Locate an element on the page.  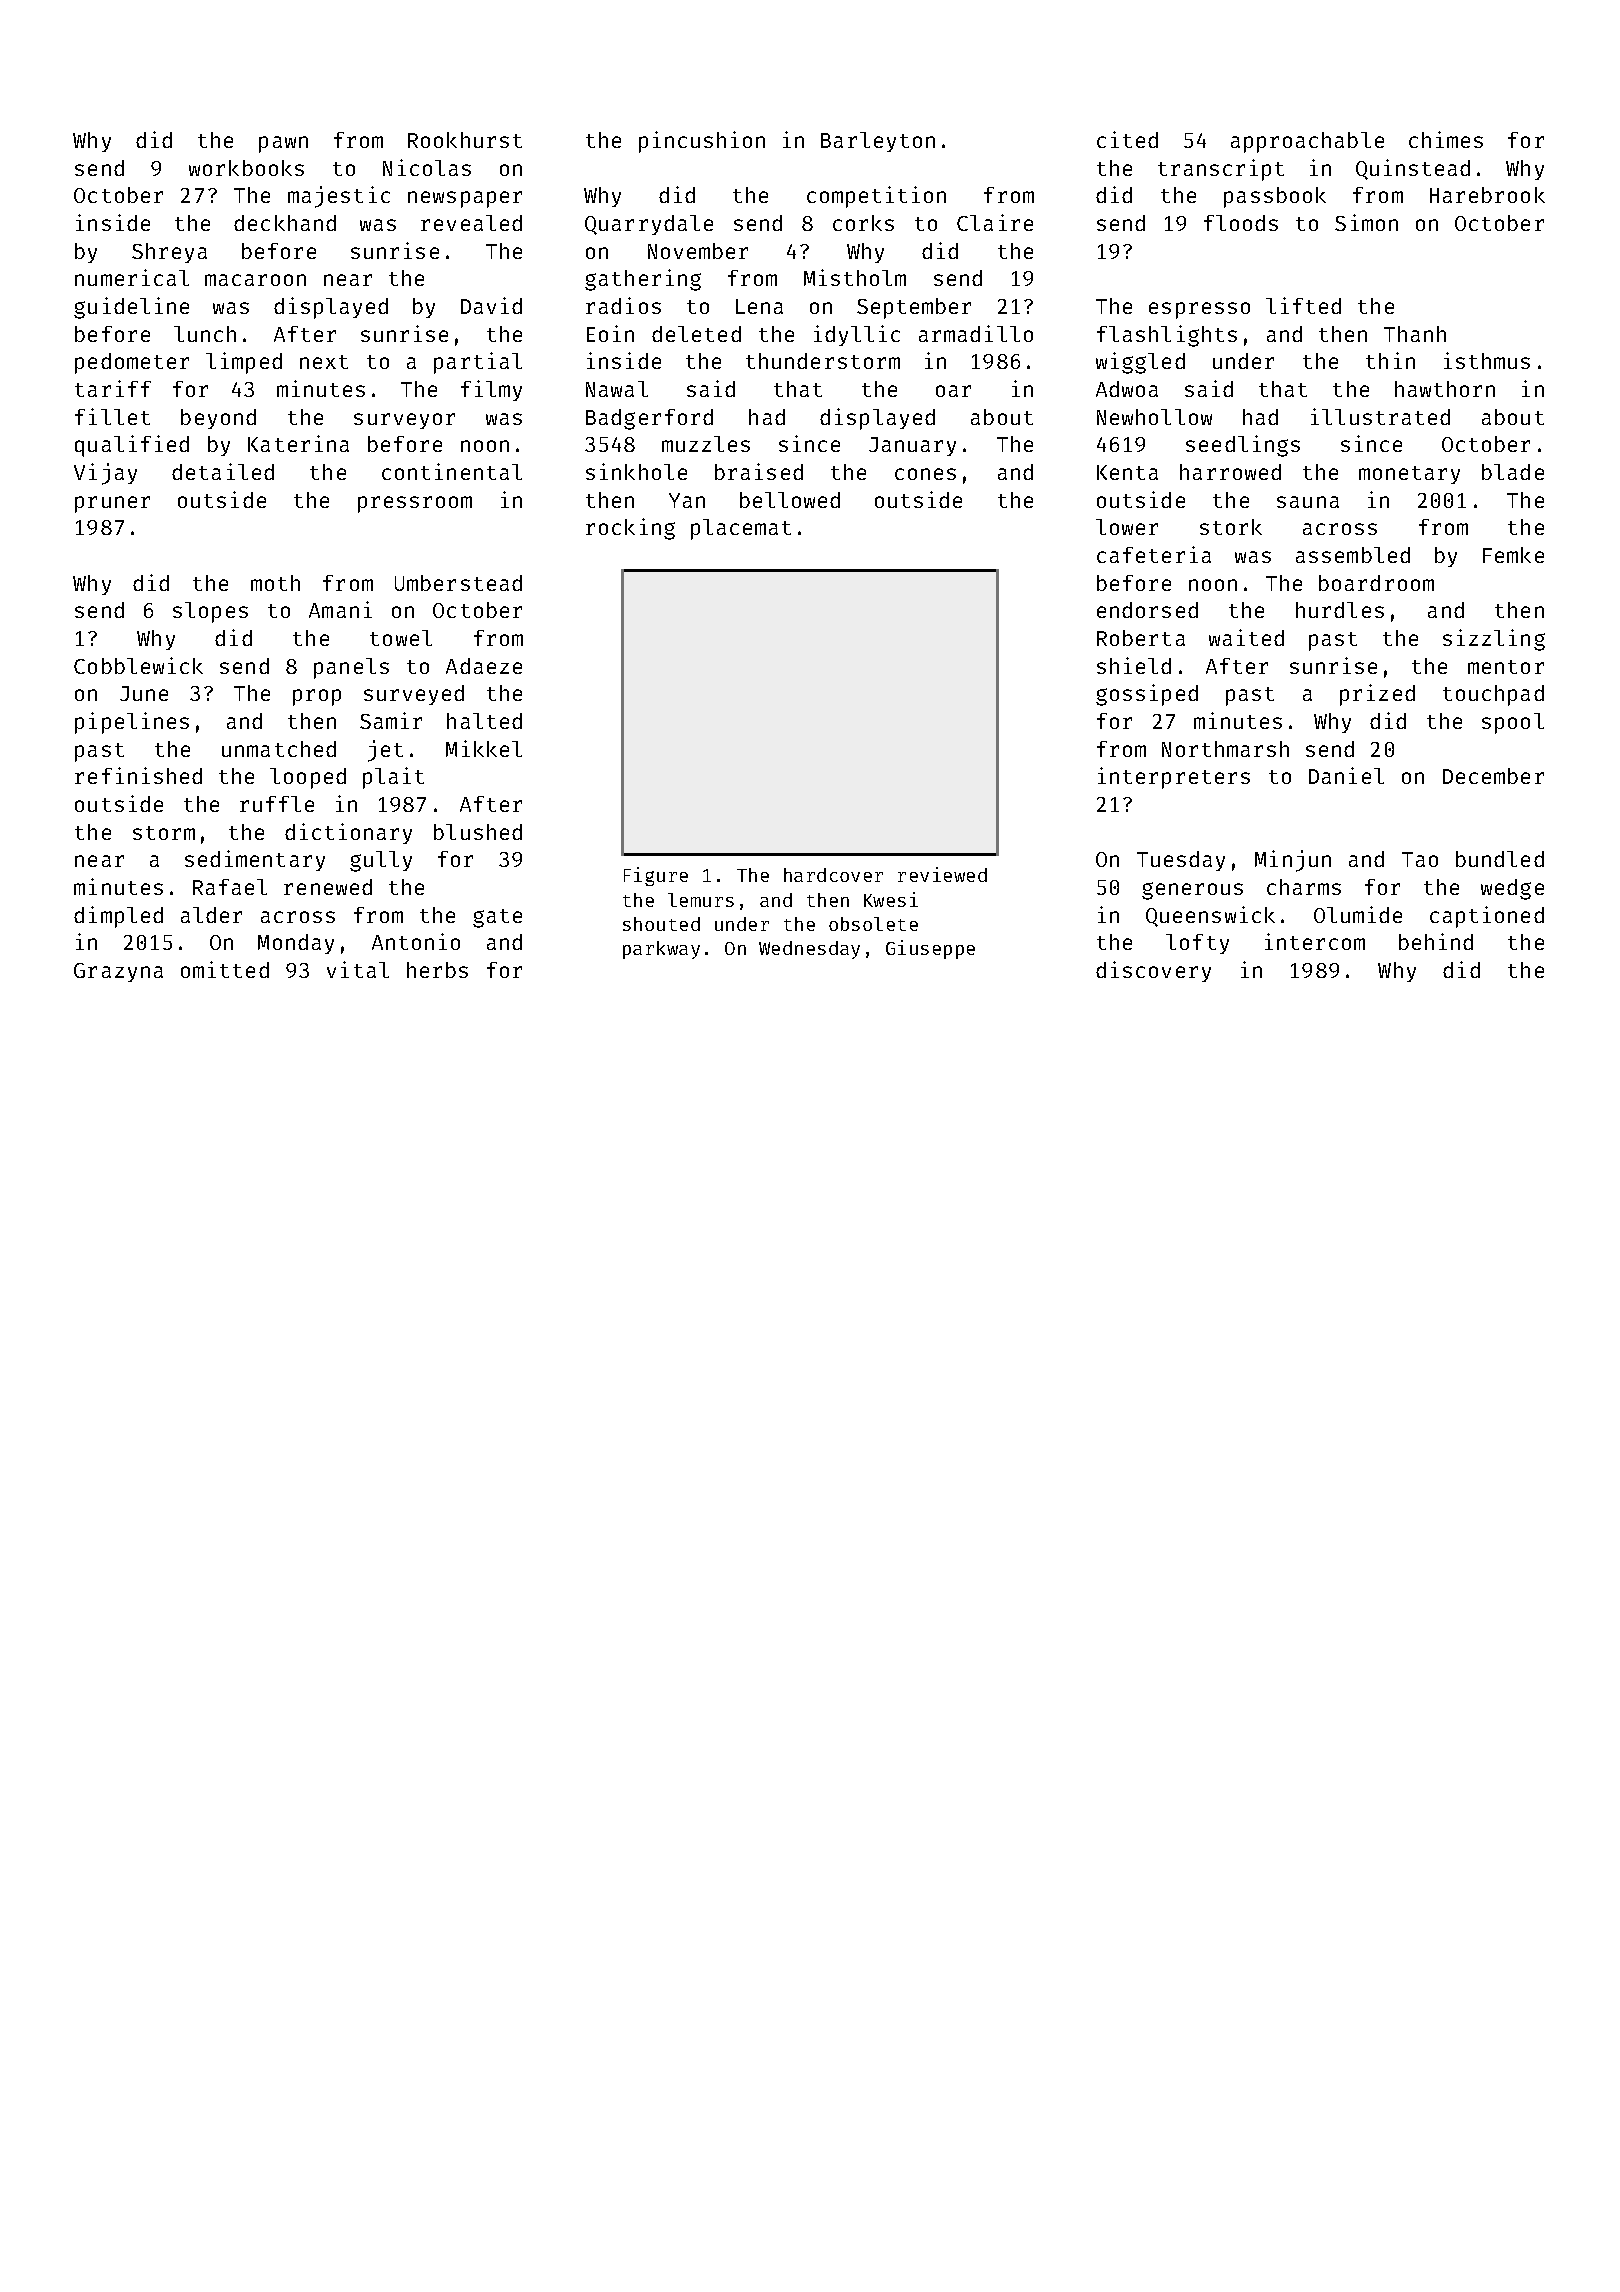
lunch is located at coordinates (205, 334).
